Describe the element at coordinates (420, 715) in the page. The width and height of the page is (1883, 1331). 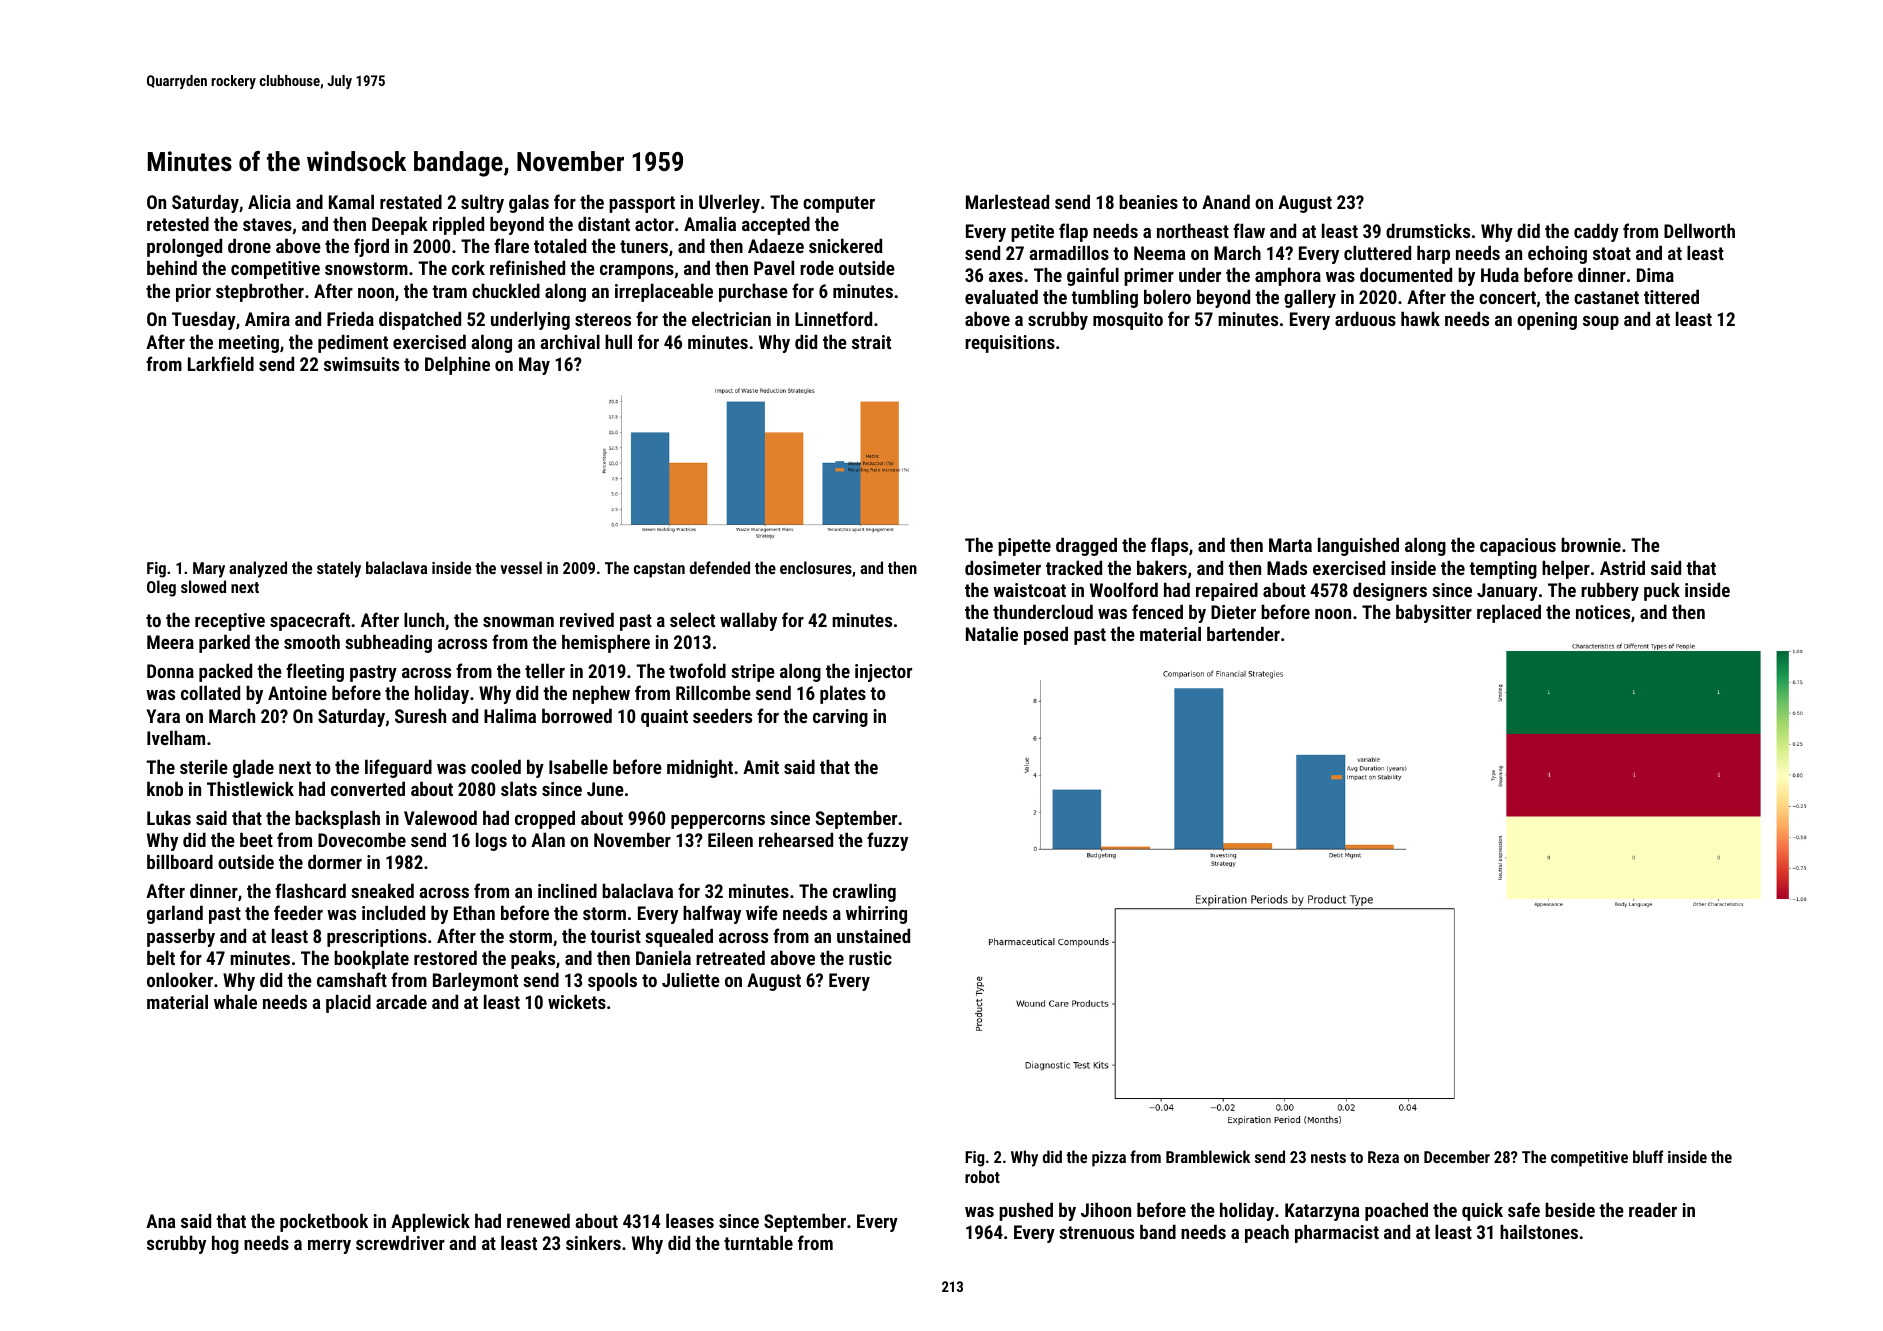
I see `Suresh` at that location.
